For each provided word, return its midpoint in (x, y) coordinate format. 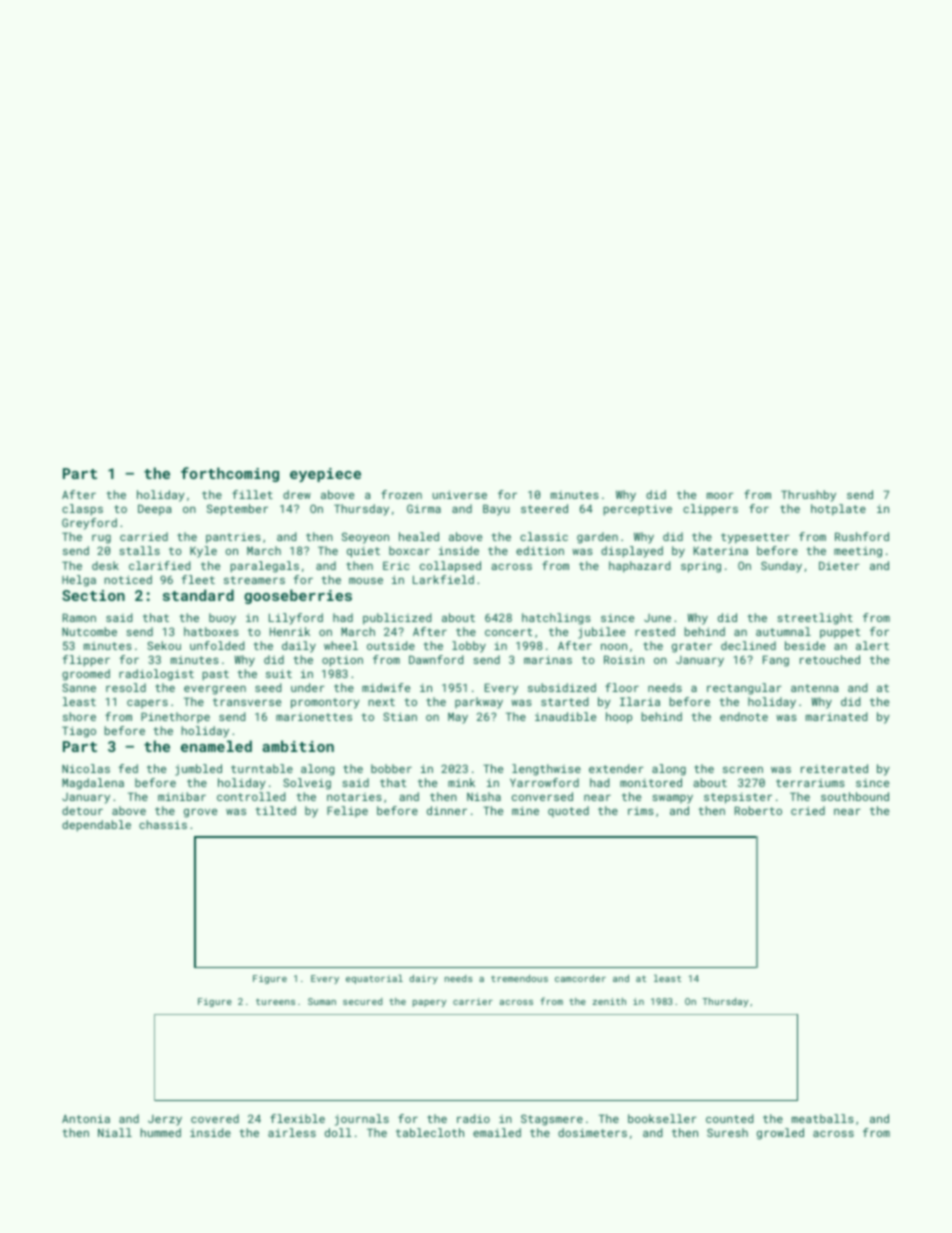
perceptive (637, 510)
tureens (275, 1001)
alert (872, 645)
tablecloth (430, 1132)
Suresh (727, 1132)
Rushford (862, 536)
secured (362, 1001)
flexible (297, 1118)
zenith (609, 1001)
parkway (479, 703)
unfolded (217, 645)
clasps (82, 510)
